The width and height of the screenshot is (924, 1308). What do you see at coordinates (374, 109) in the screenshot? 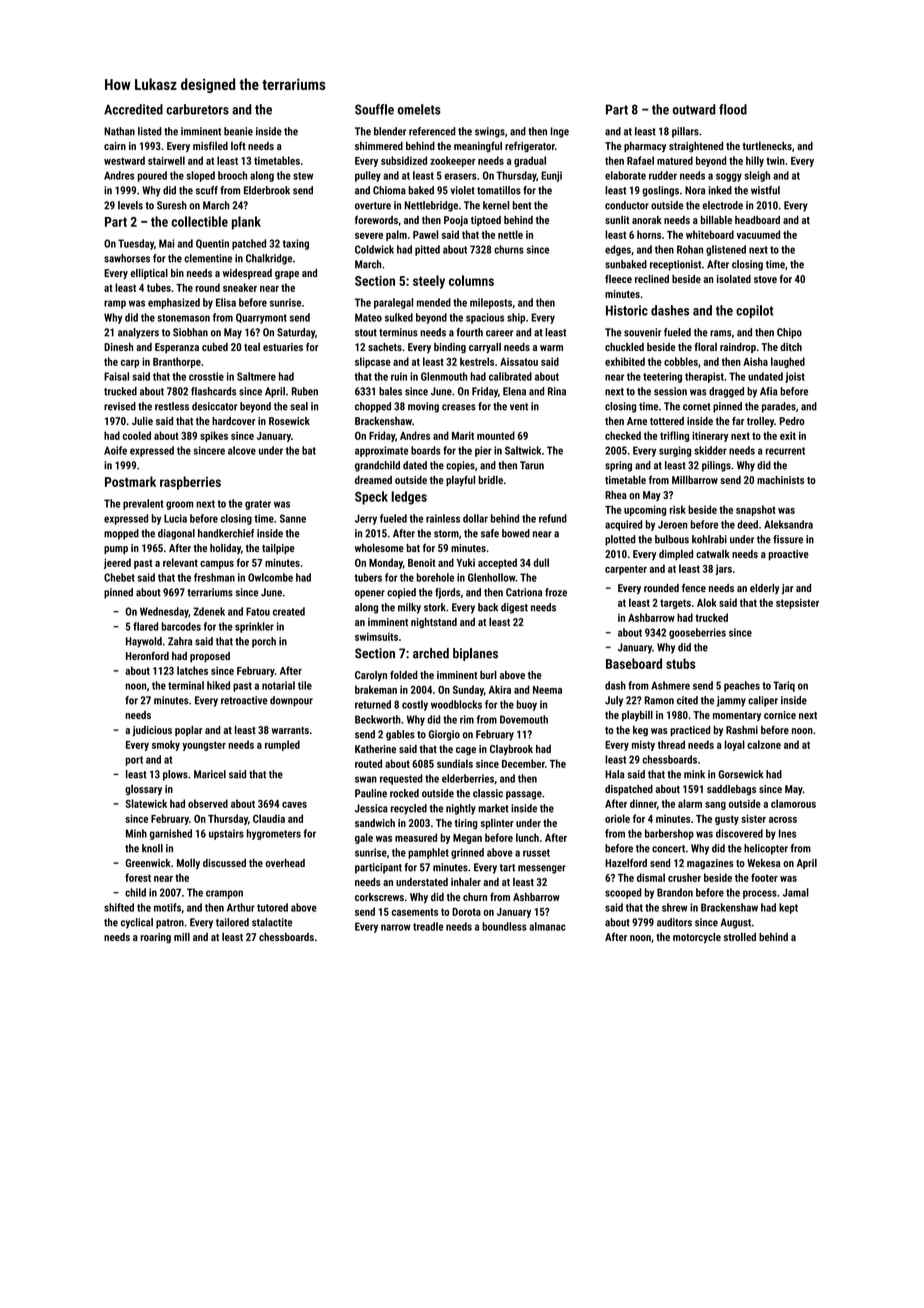
I see `Souffle` at bounding box center [374, 109].
